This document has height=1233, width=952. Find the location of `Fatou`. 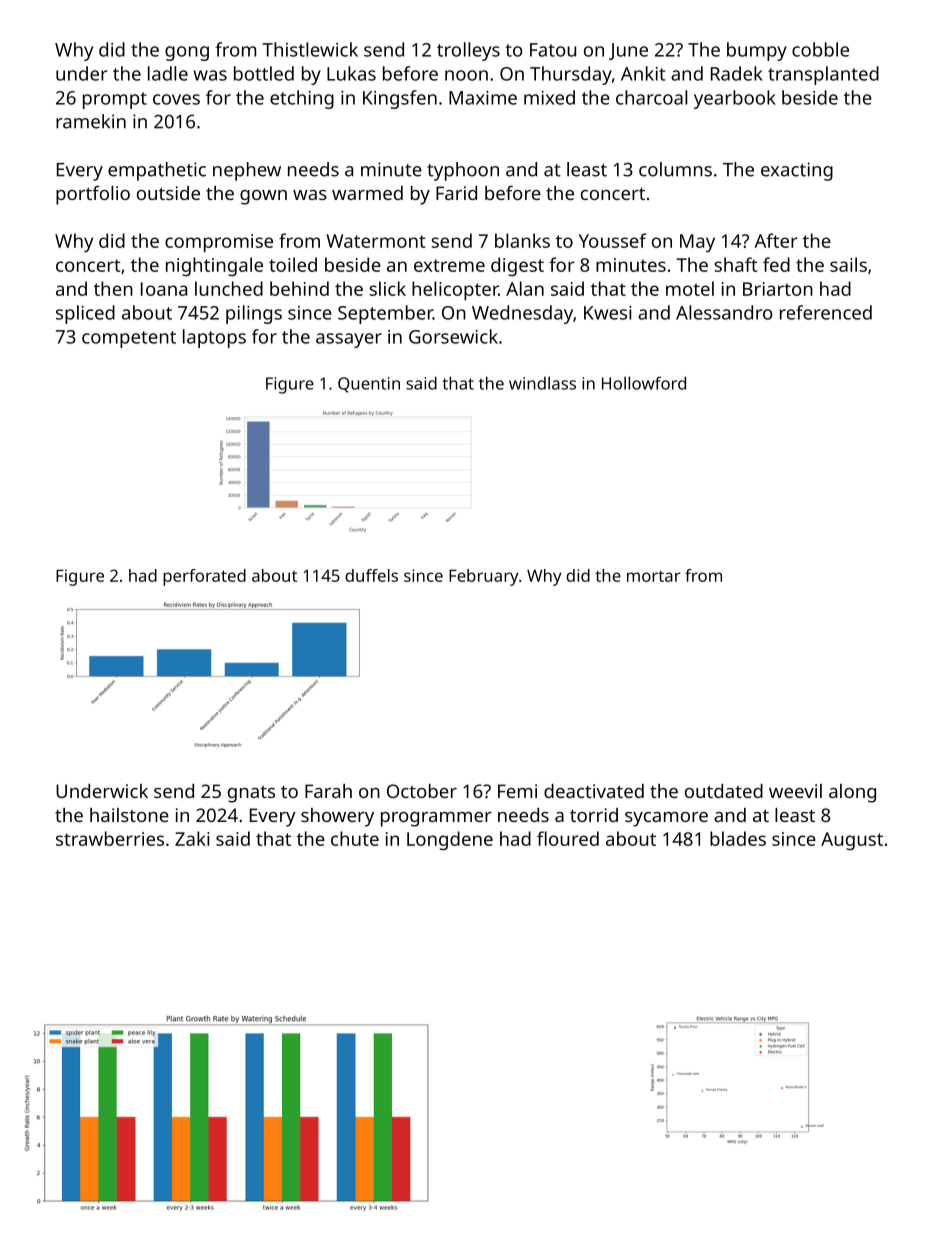

Fatou is located at coordinates (553, 50).
